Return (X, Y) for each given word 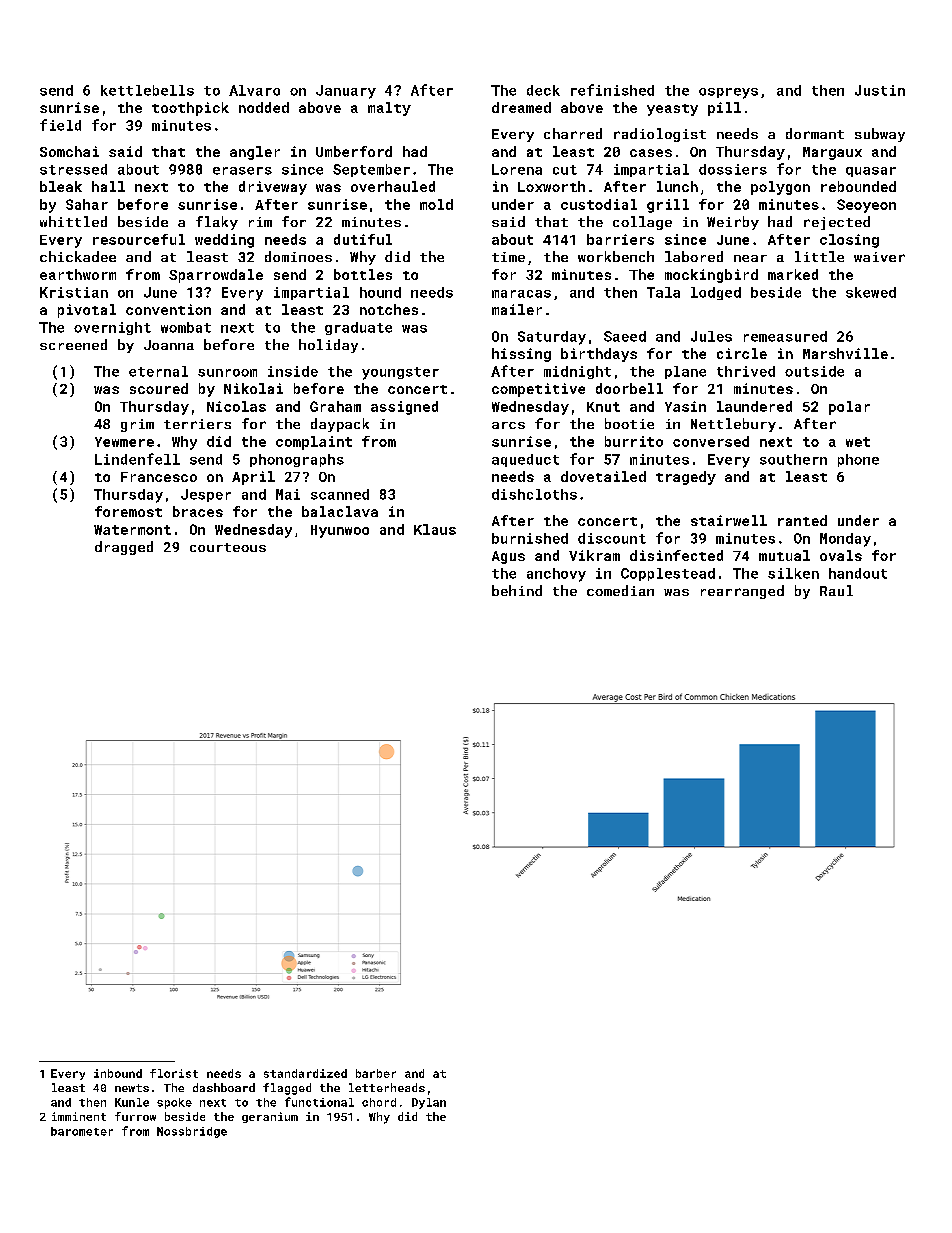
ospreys (728, 93)
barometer (82, 1131)
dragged (124, 548)
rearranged (742, 592)
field (60, 125)
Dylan (429, 1103)
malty (389, 109)
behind (517, 590)
